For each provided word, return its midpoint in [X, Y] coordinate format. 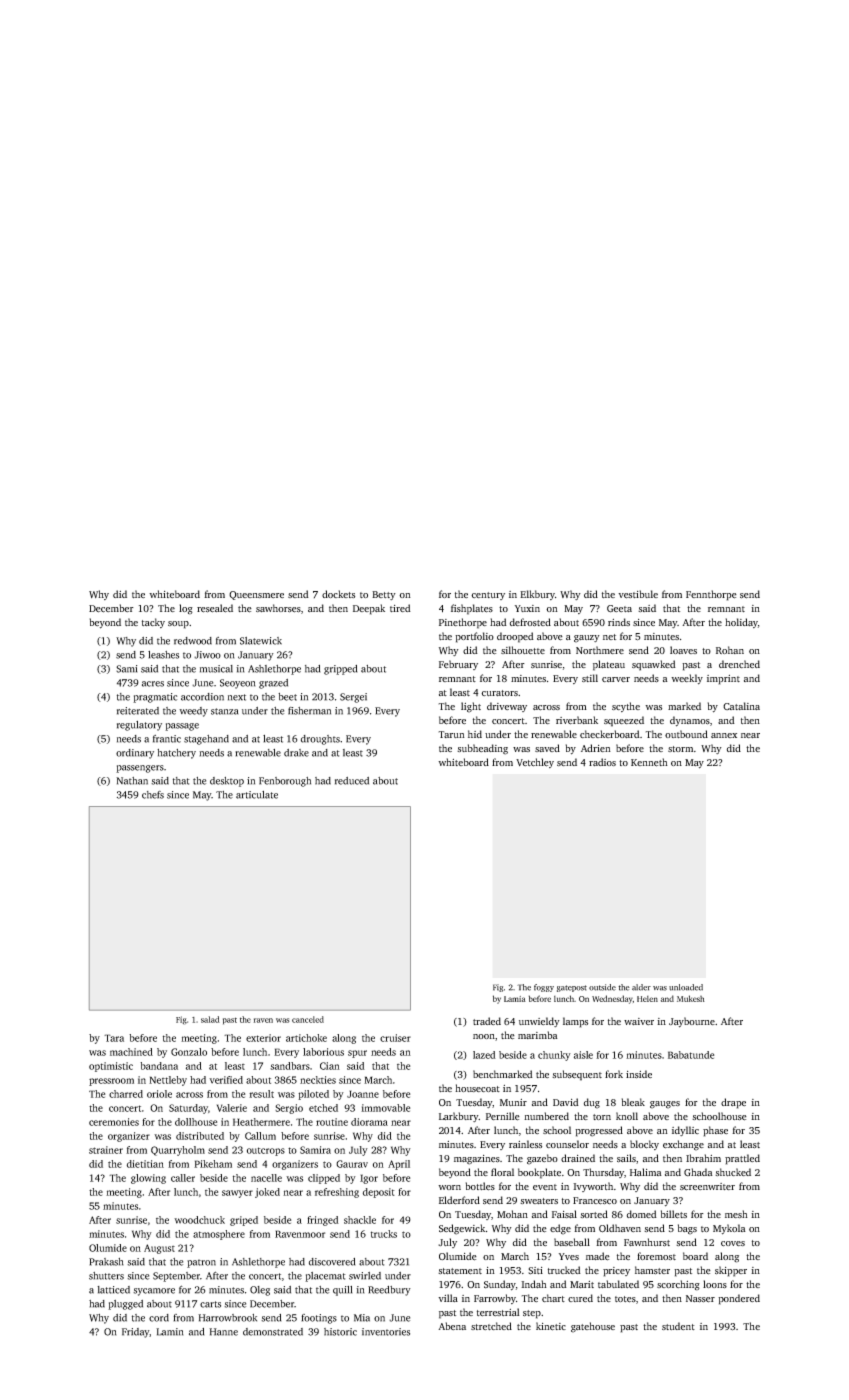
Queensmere [256, 595]
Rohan [730, 650]
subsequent [577, 1075]
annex [724, 735]
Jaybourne [692, 1022]
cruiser [395, 1038]
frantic [167, 739]
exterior [263, 1038]
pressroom [111, 1082]
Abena [452, 1326]
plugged [125, 1305]
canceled [308, 1019]
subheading [482, 749]
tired [400, 608]
